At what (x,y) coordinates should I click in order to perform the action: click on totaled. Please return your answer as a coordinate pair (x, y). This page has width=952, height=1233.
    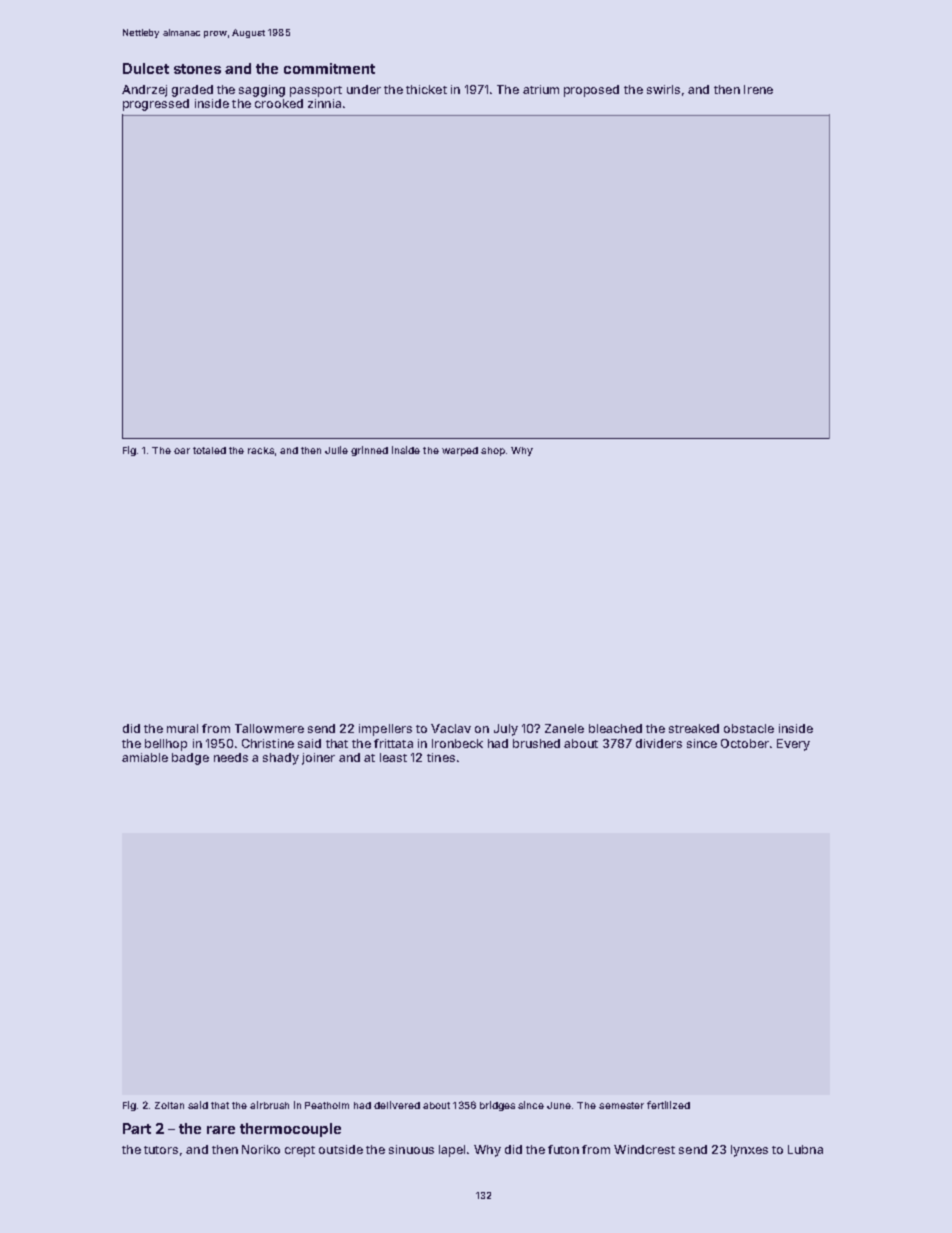
    Looking at the image, I should click on (209, 450).
